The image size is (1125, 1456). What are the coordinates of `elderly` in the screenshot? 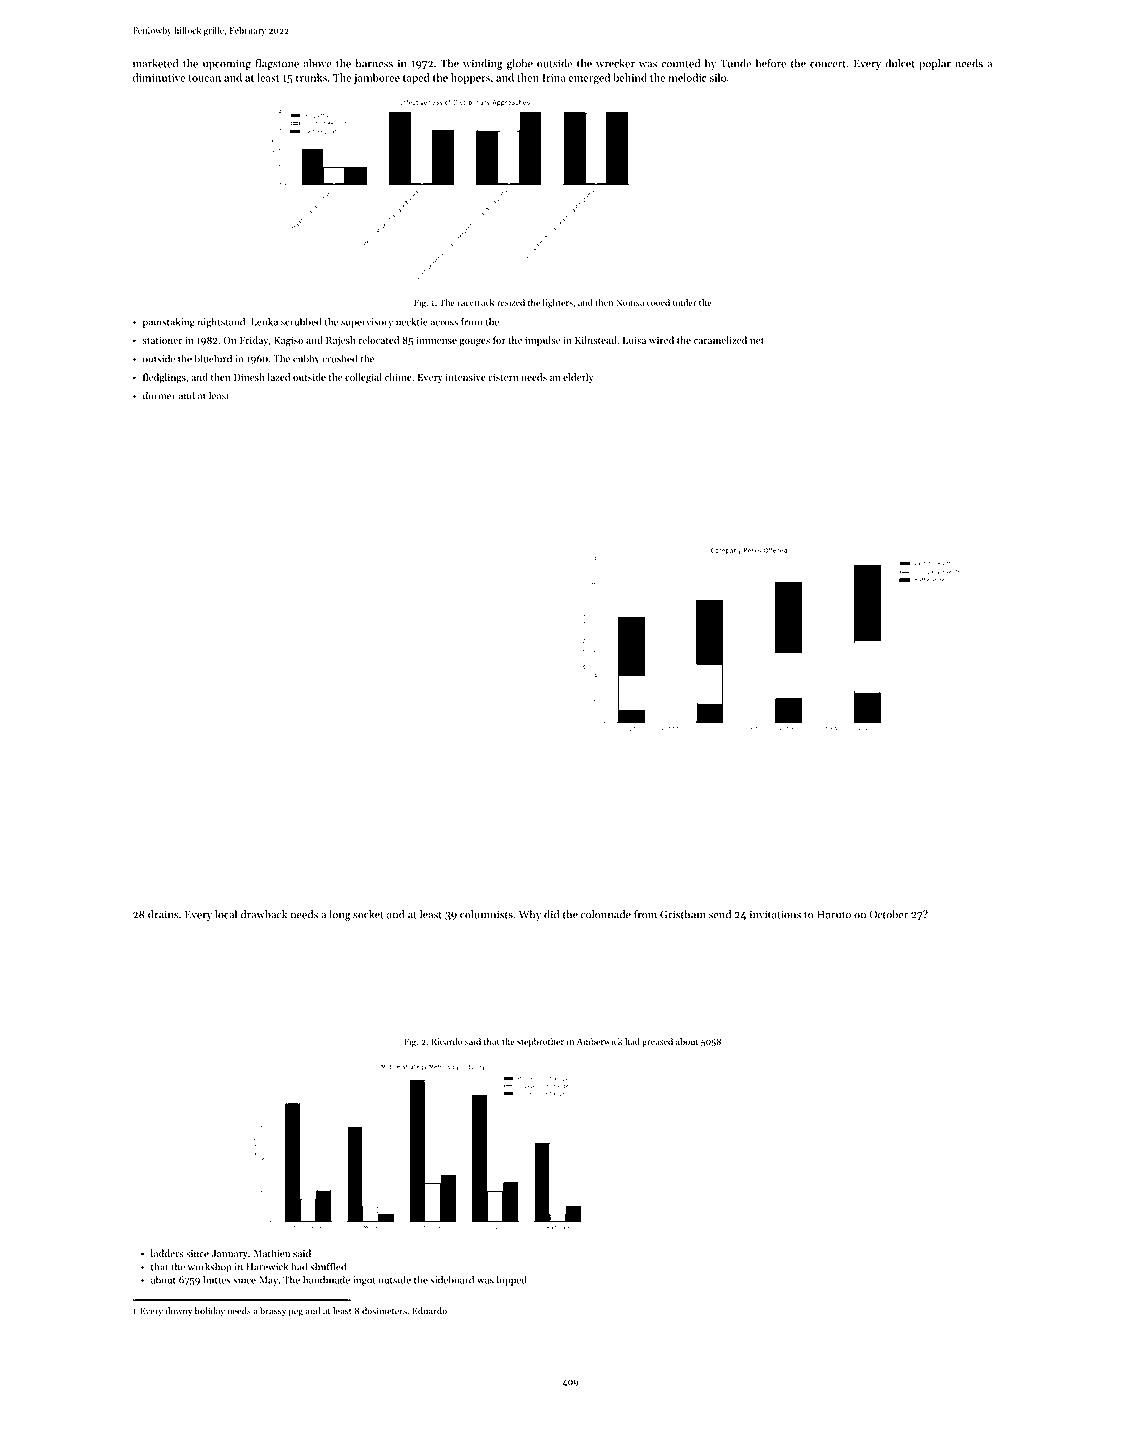 It's located at (578, 378).
